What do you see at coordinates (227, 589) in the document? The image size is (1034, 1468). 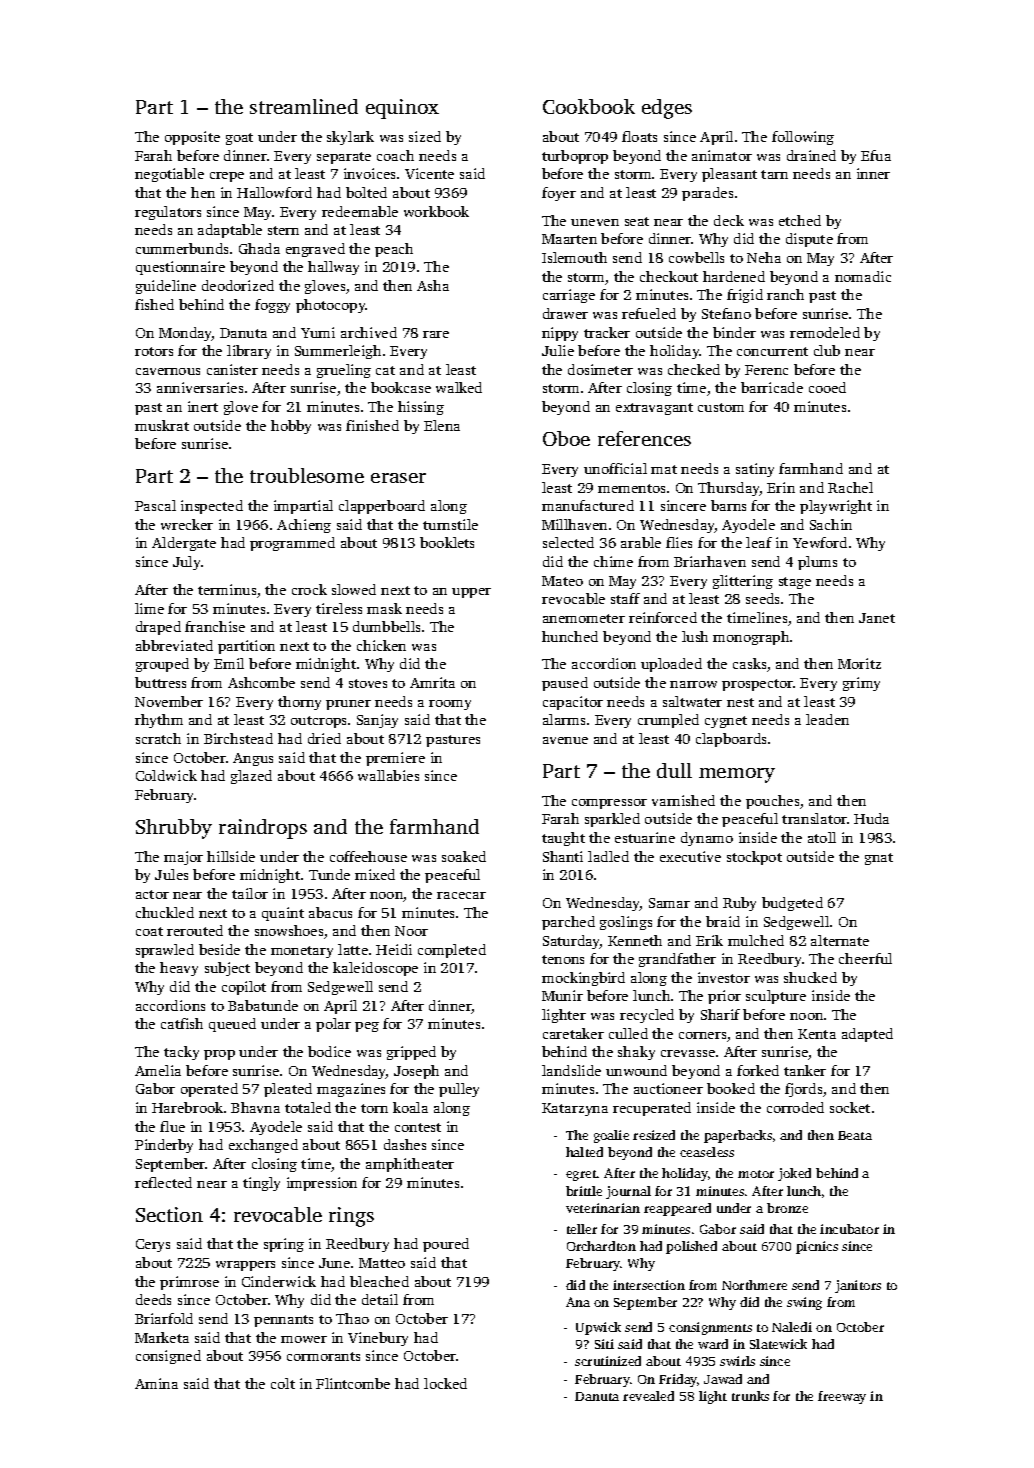 I see `terminus` at bounding box center [227, 589].
